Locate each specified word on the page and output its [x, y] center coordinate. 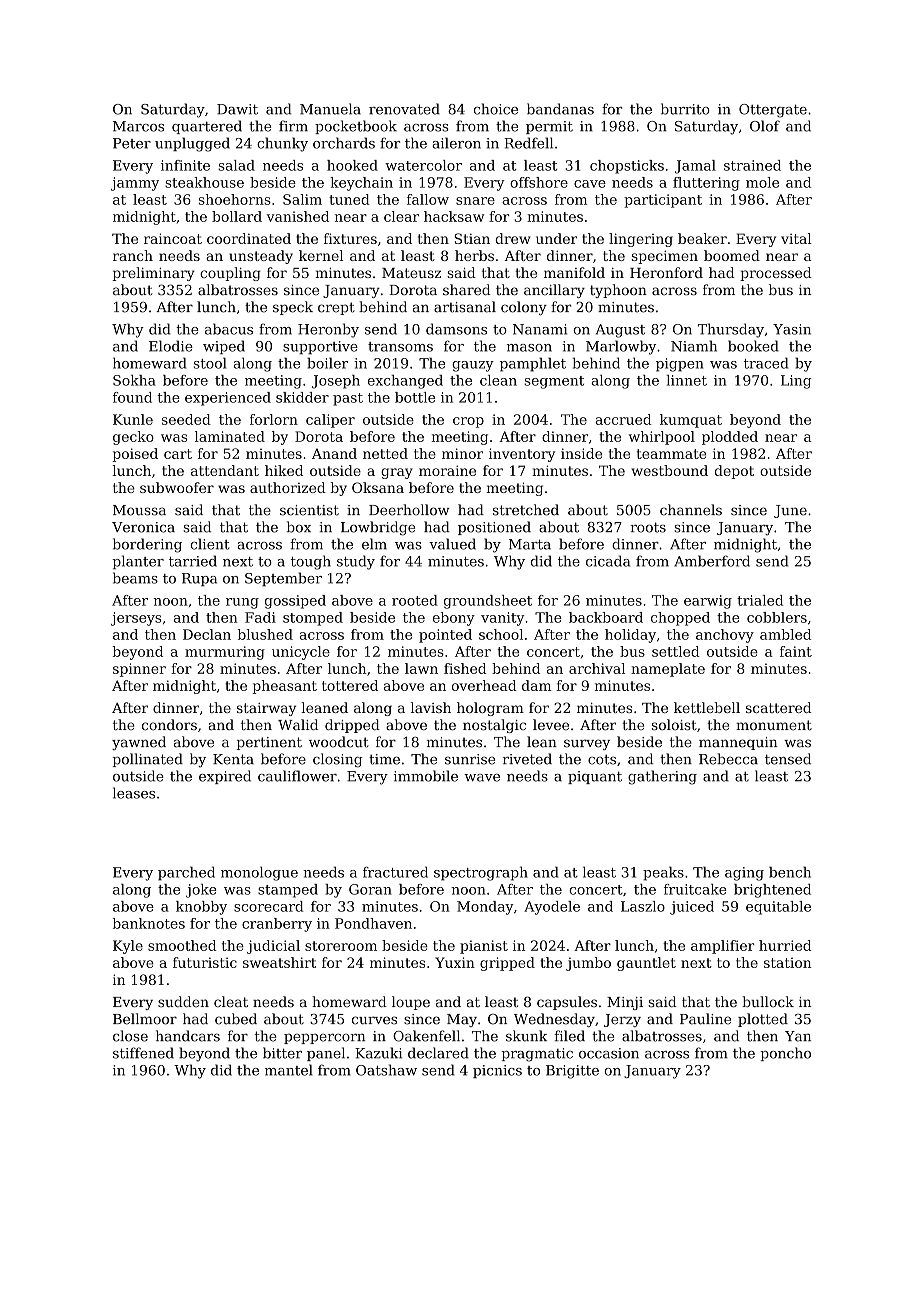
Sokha [134, 380]
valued [452, 544]
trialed [760, 600]
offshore [539, 182]
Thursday [731, 330]
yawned [139, 743]
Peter [132, 143]
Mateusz [411, 273]
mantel [289, 1070]
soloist [674, 724]
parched [186, 873]
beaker [702, 238]
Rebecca [728, 759]
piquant [595, 777]
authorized [288, 487]
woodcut [339, 742]
